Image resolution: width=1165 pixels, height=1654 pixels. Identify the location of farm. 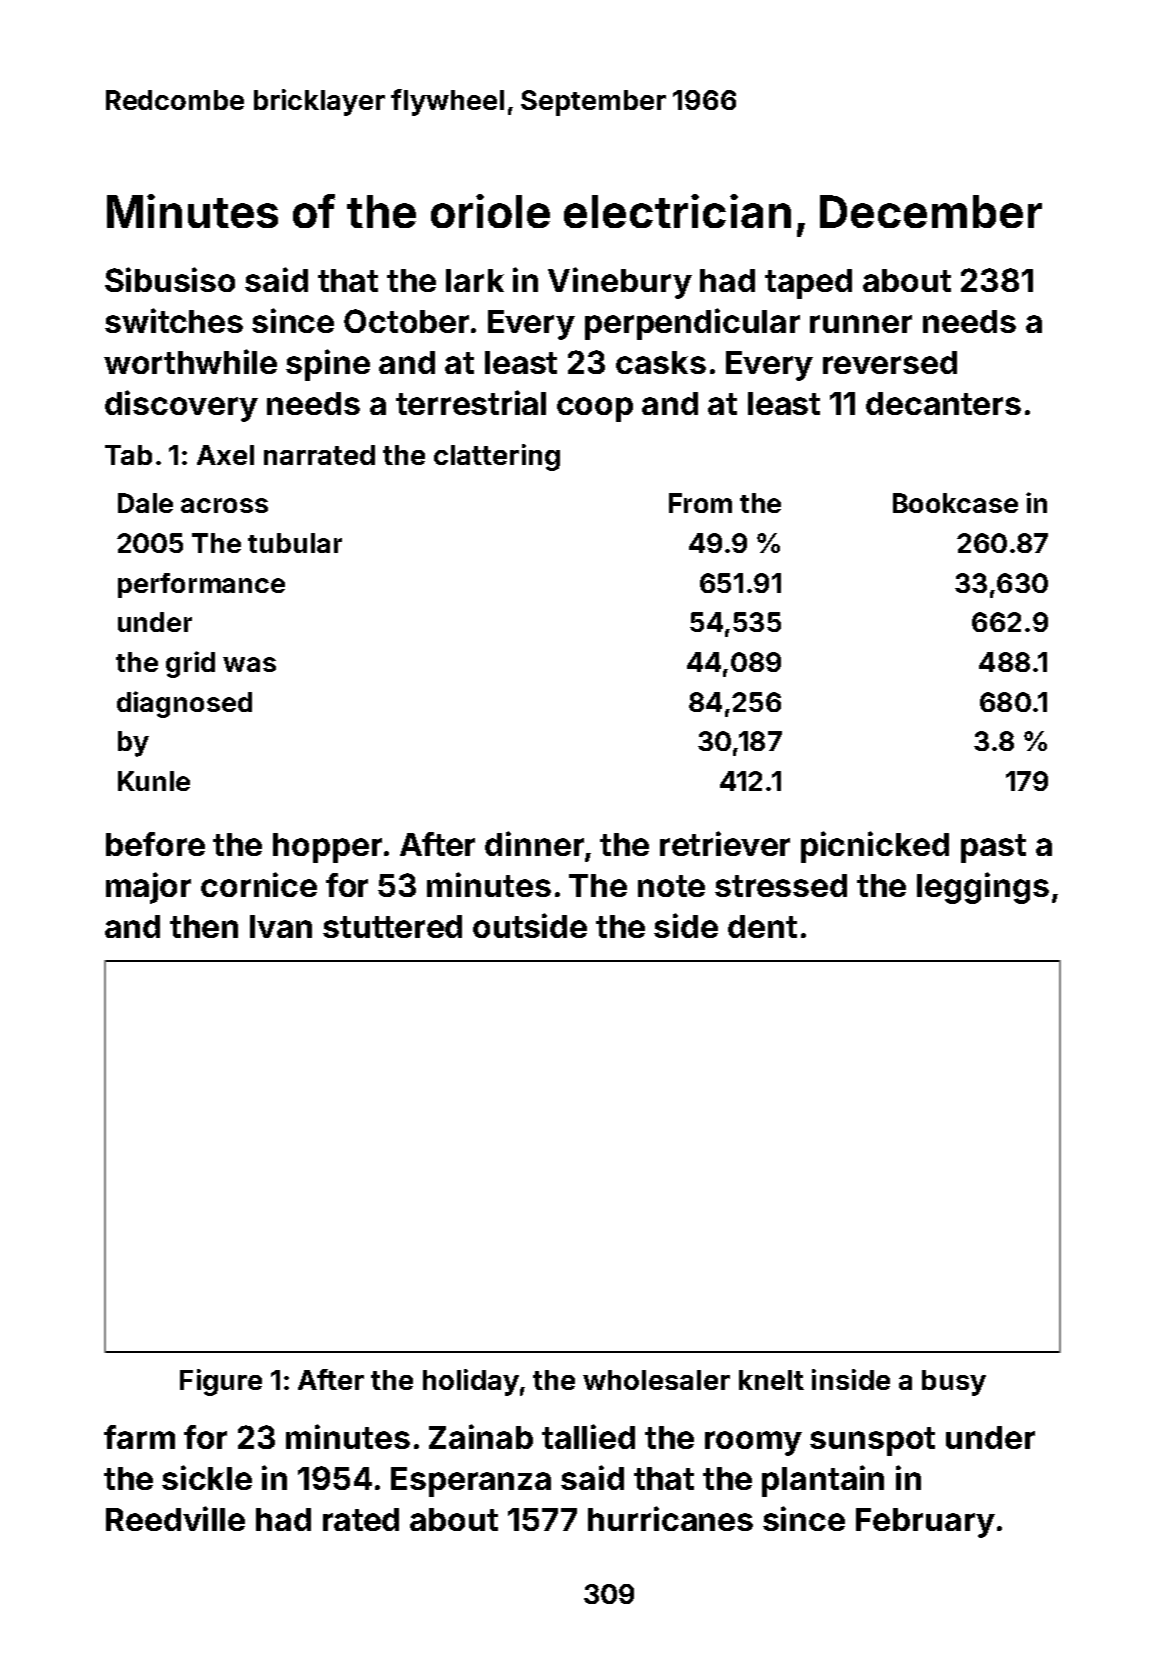
(139, 1437).
